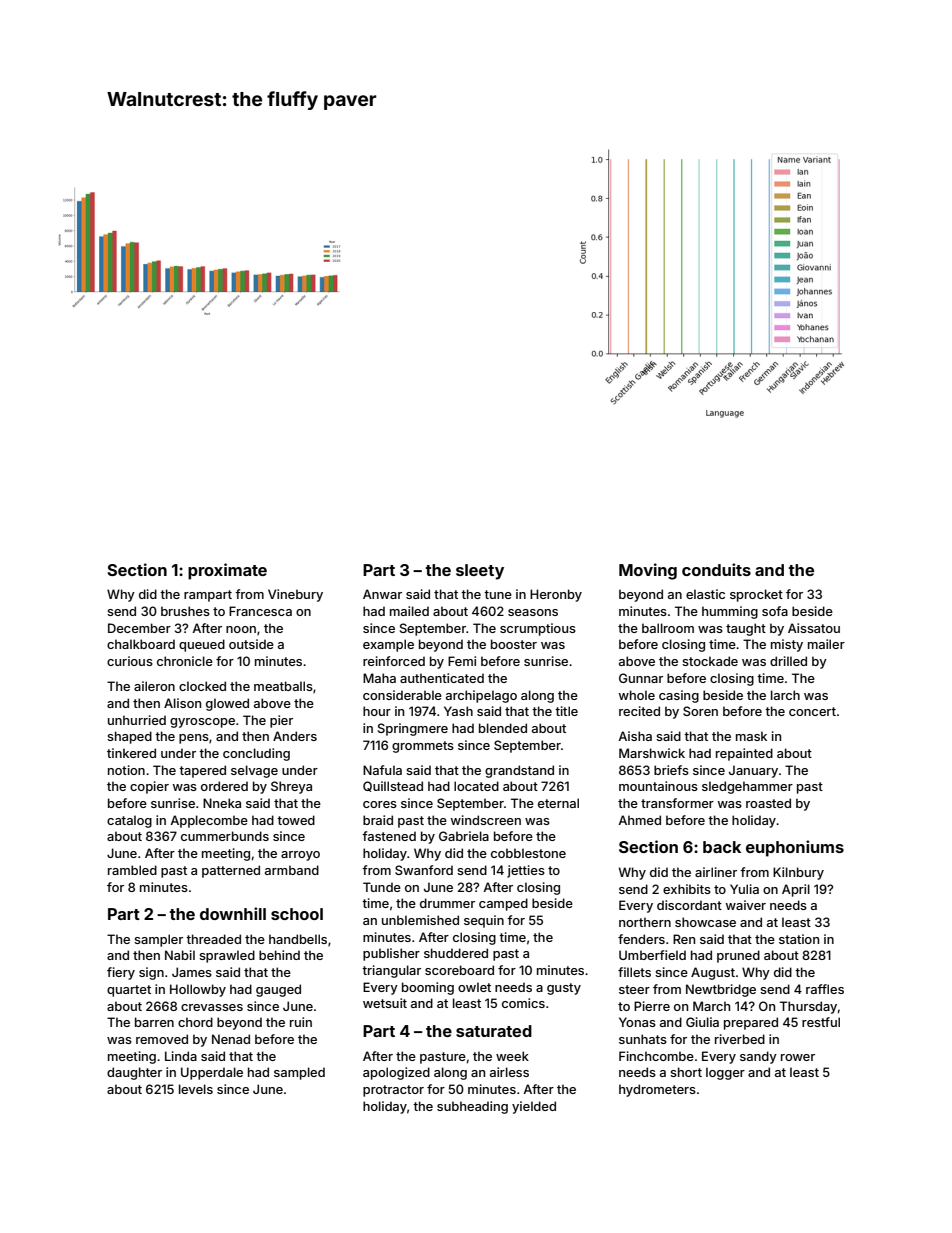  What do you see at coordinates (798, 873) in the screenshot?
I see `Kilnbury` at bounding box center [798, 873].
